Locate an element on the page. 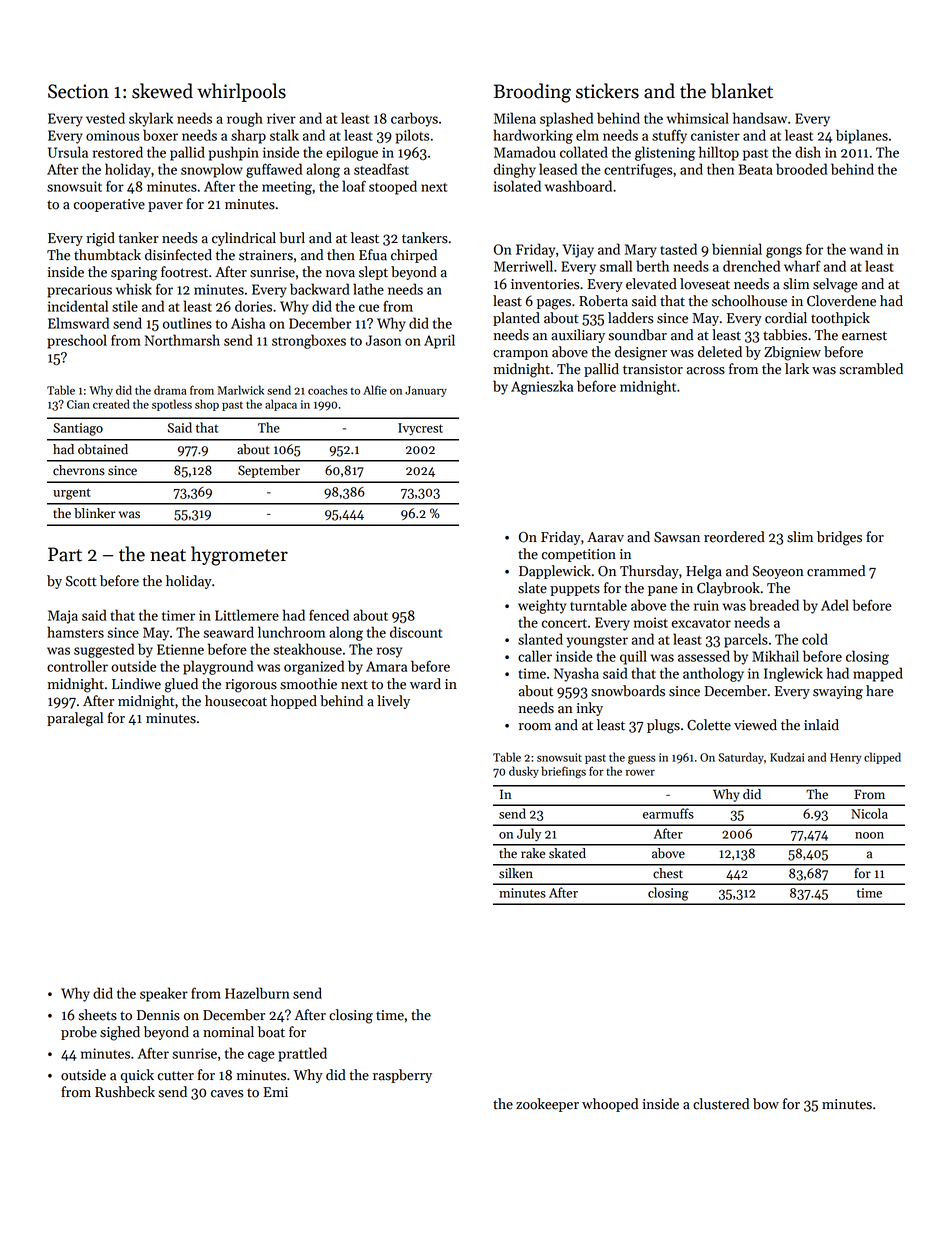 The image size is (952, 1233). speaker is located at coordinates (164, 994).
